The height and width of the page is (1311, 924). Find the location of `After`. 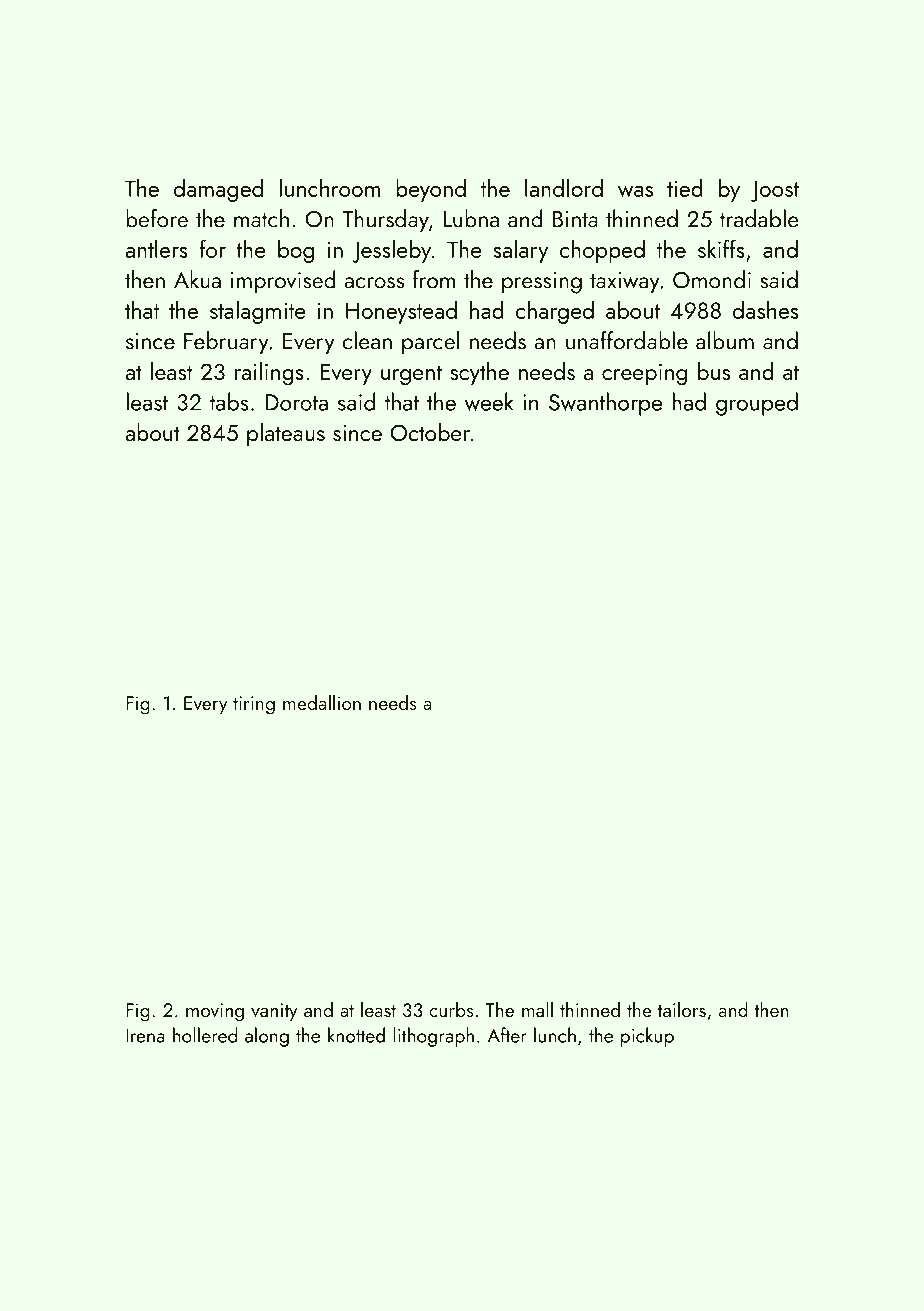

After is located at coordinates (507, 1035).
